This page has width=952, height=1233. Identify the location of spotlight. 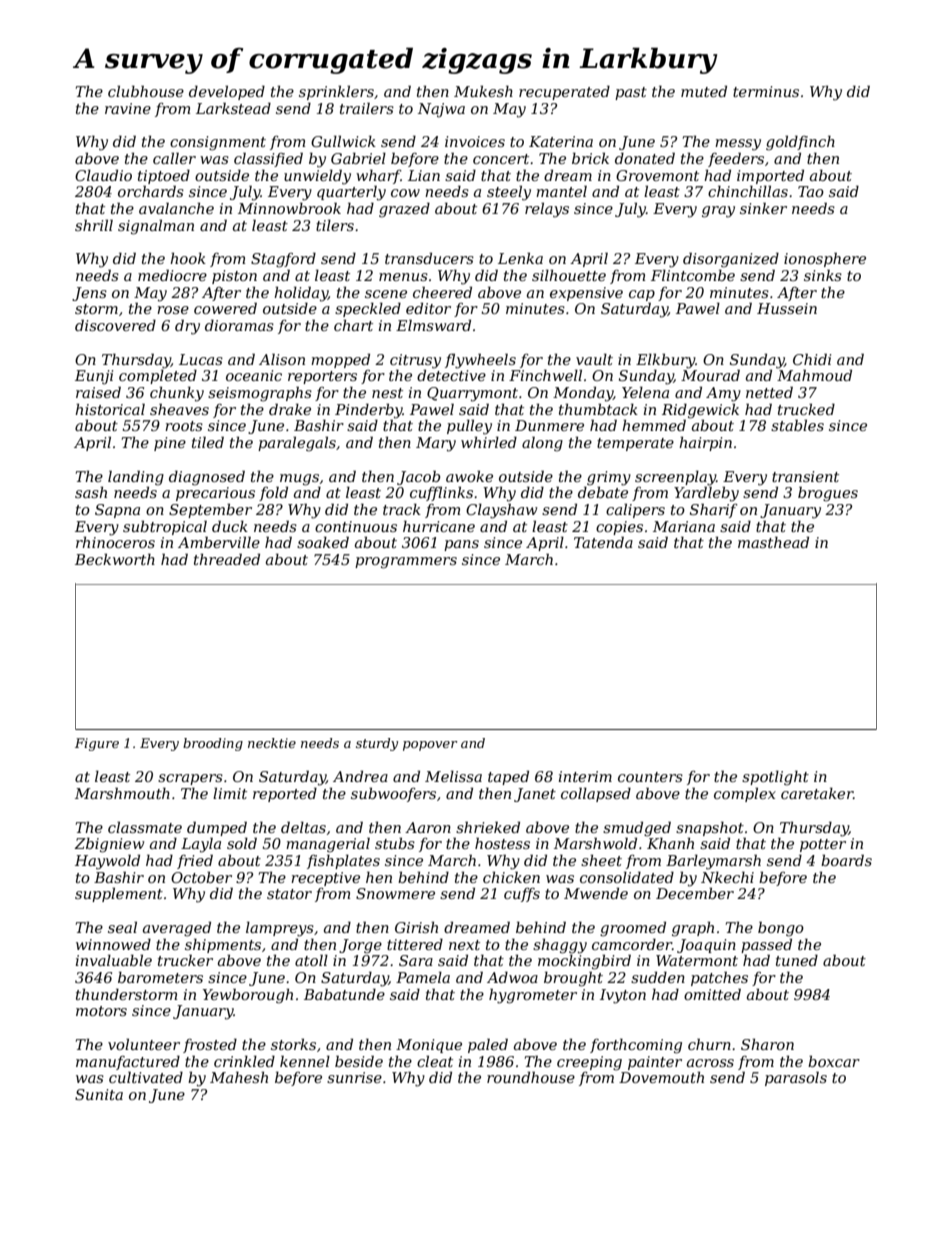
(775, 778).
